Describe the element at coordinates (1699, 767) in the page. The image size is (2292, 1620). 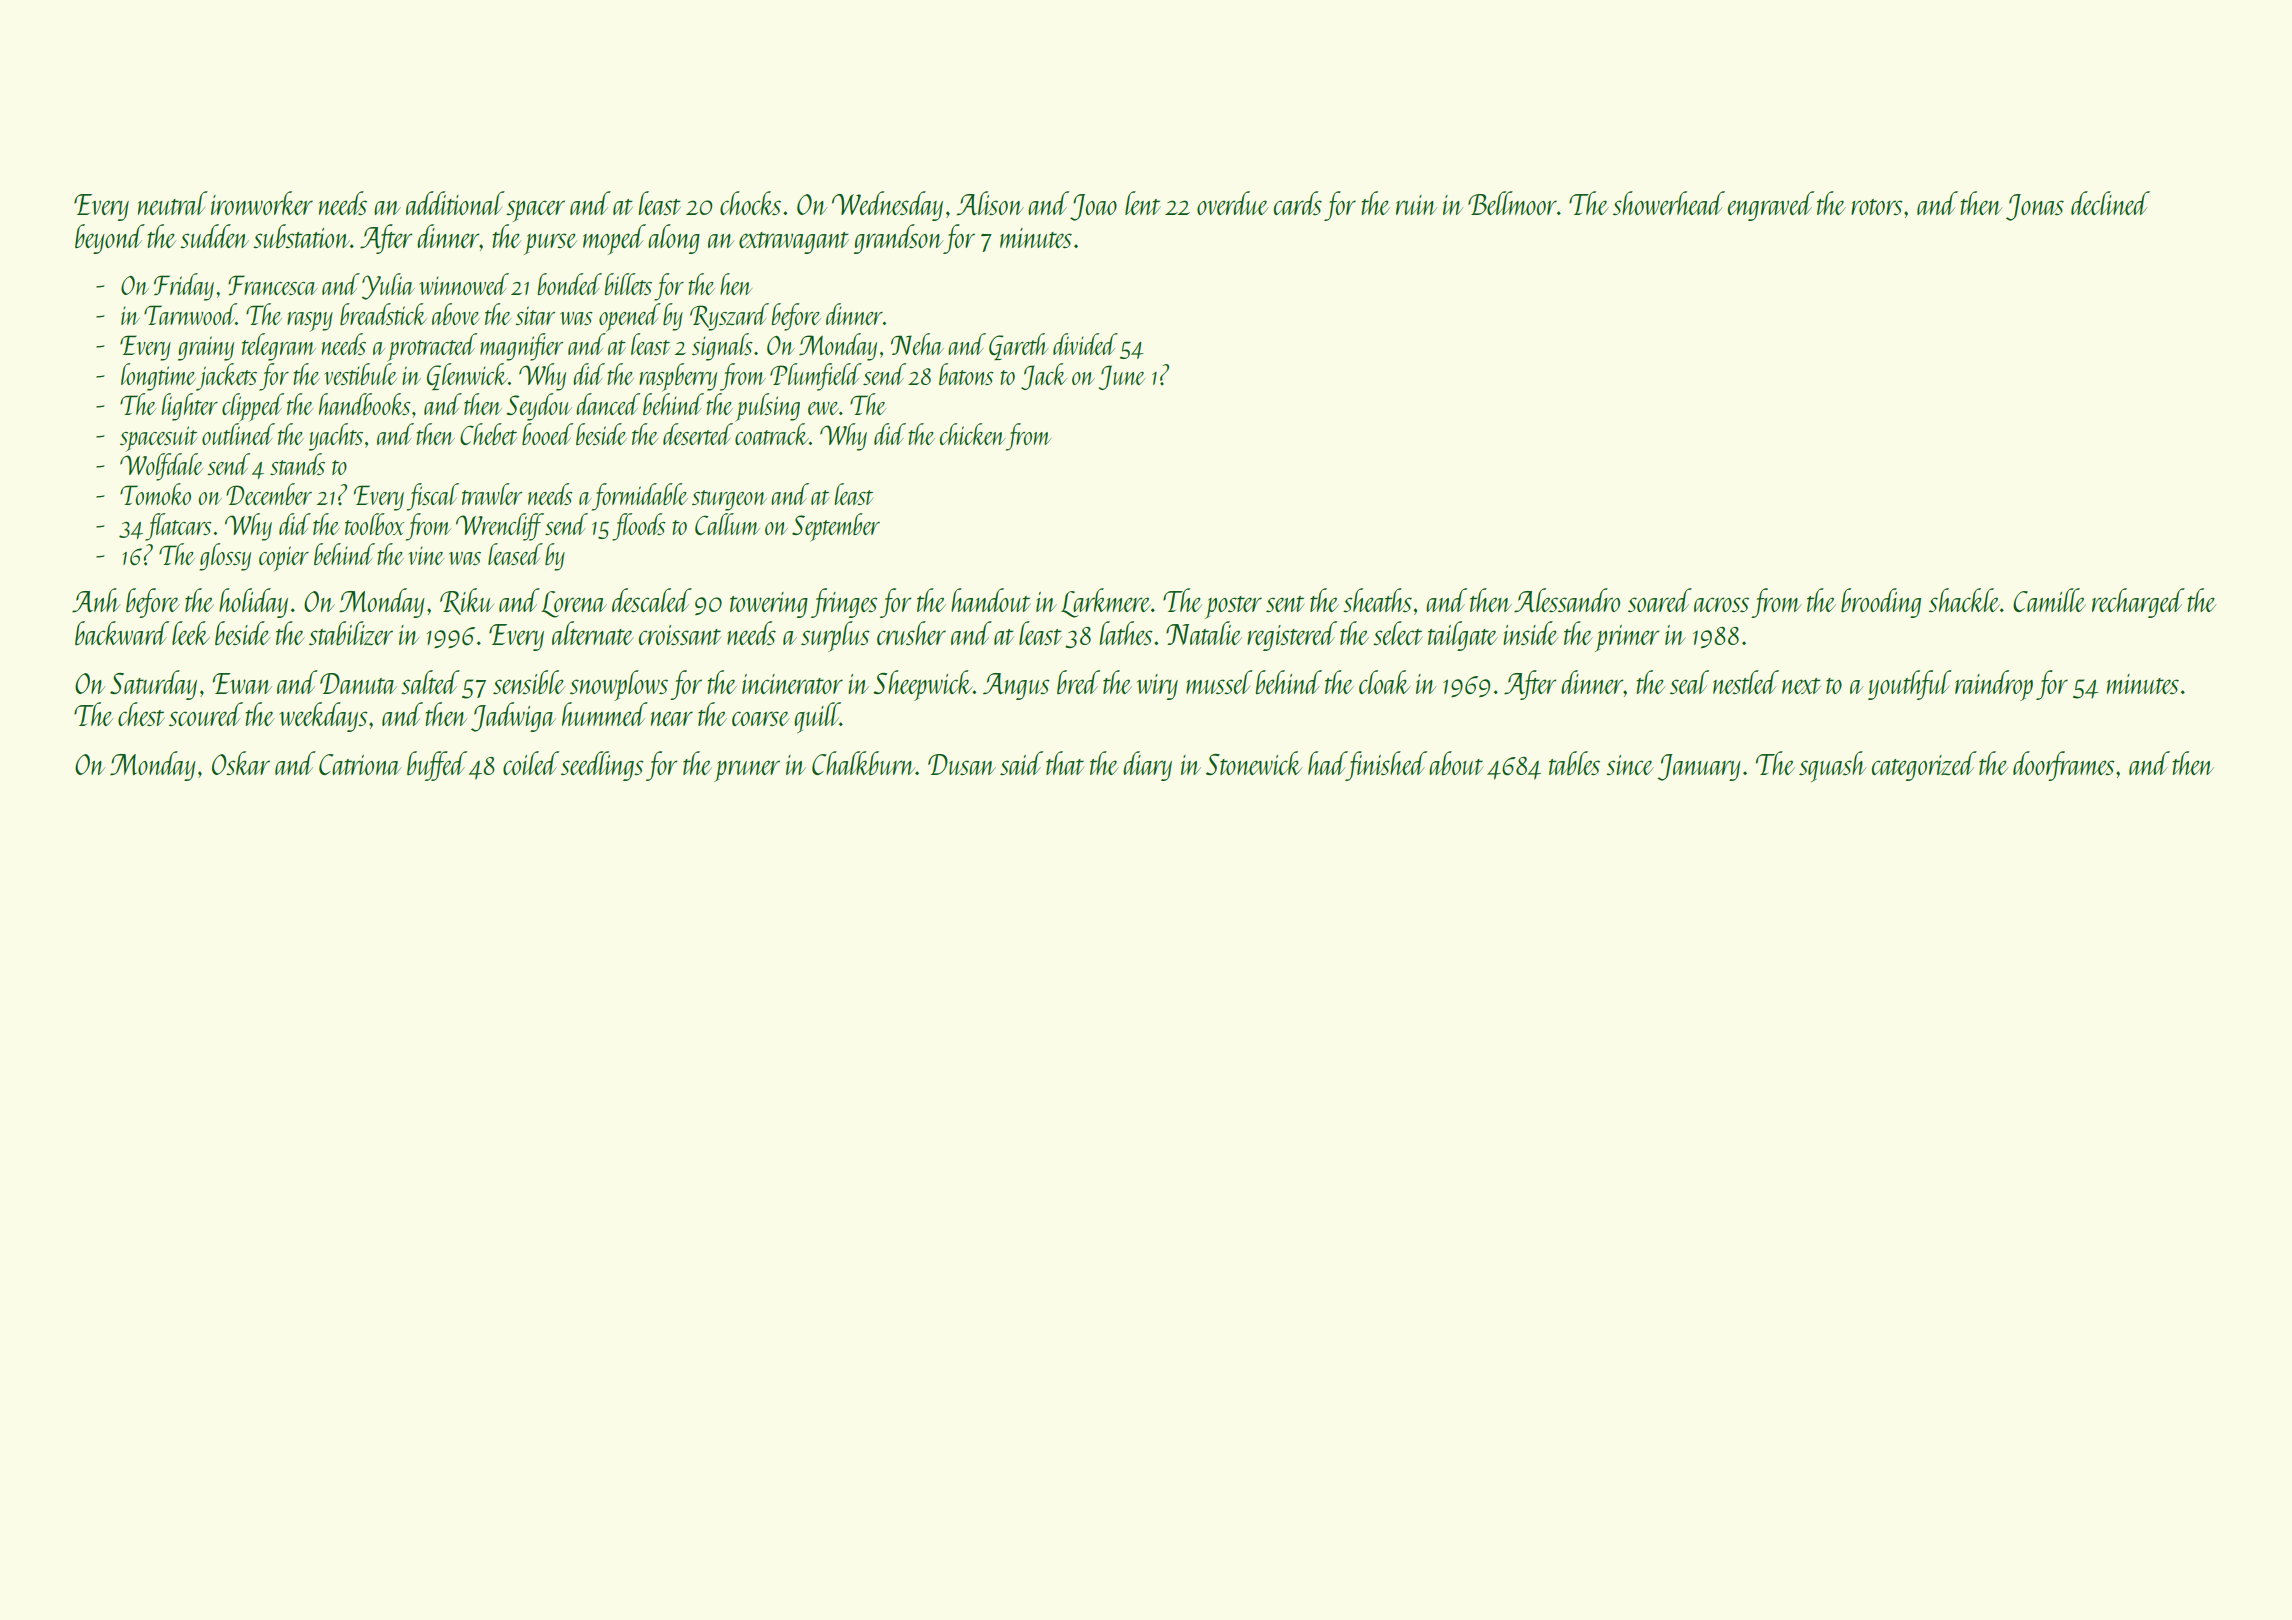
I see `January` at that location.
